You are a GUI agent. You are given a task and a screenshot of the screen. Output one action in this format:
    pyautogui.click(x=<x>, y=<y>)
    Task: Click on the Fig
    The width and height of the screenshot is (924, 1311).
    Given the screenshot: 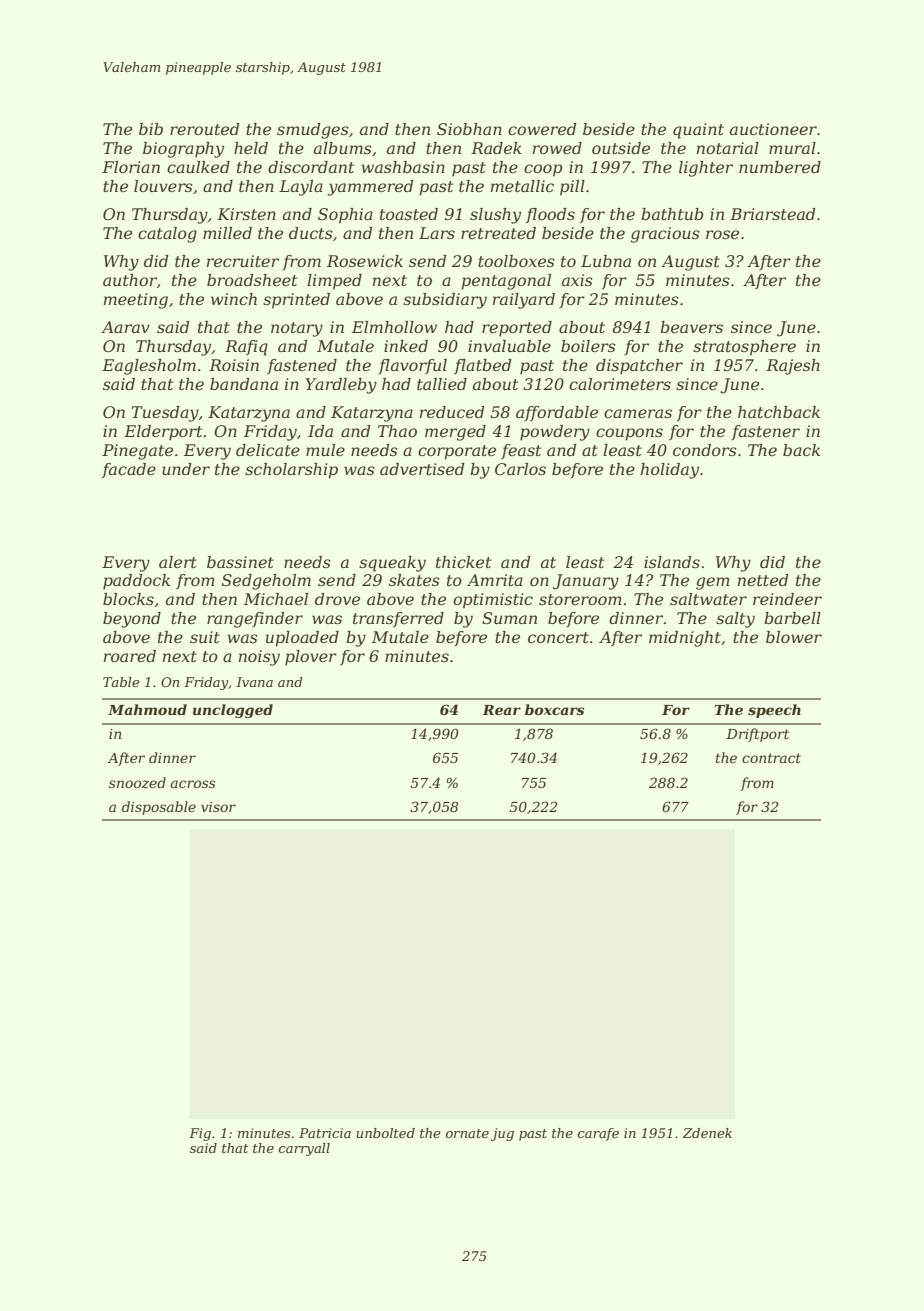 What is the action you would take?
    pyautogui.click(x=200, y=1134)
